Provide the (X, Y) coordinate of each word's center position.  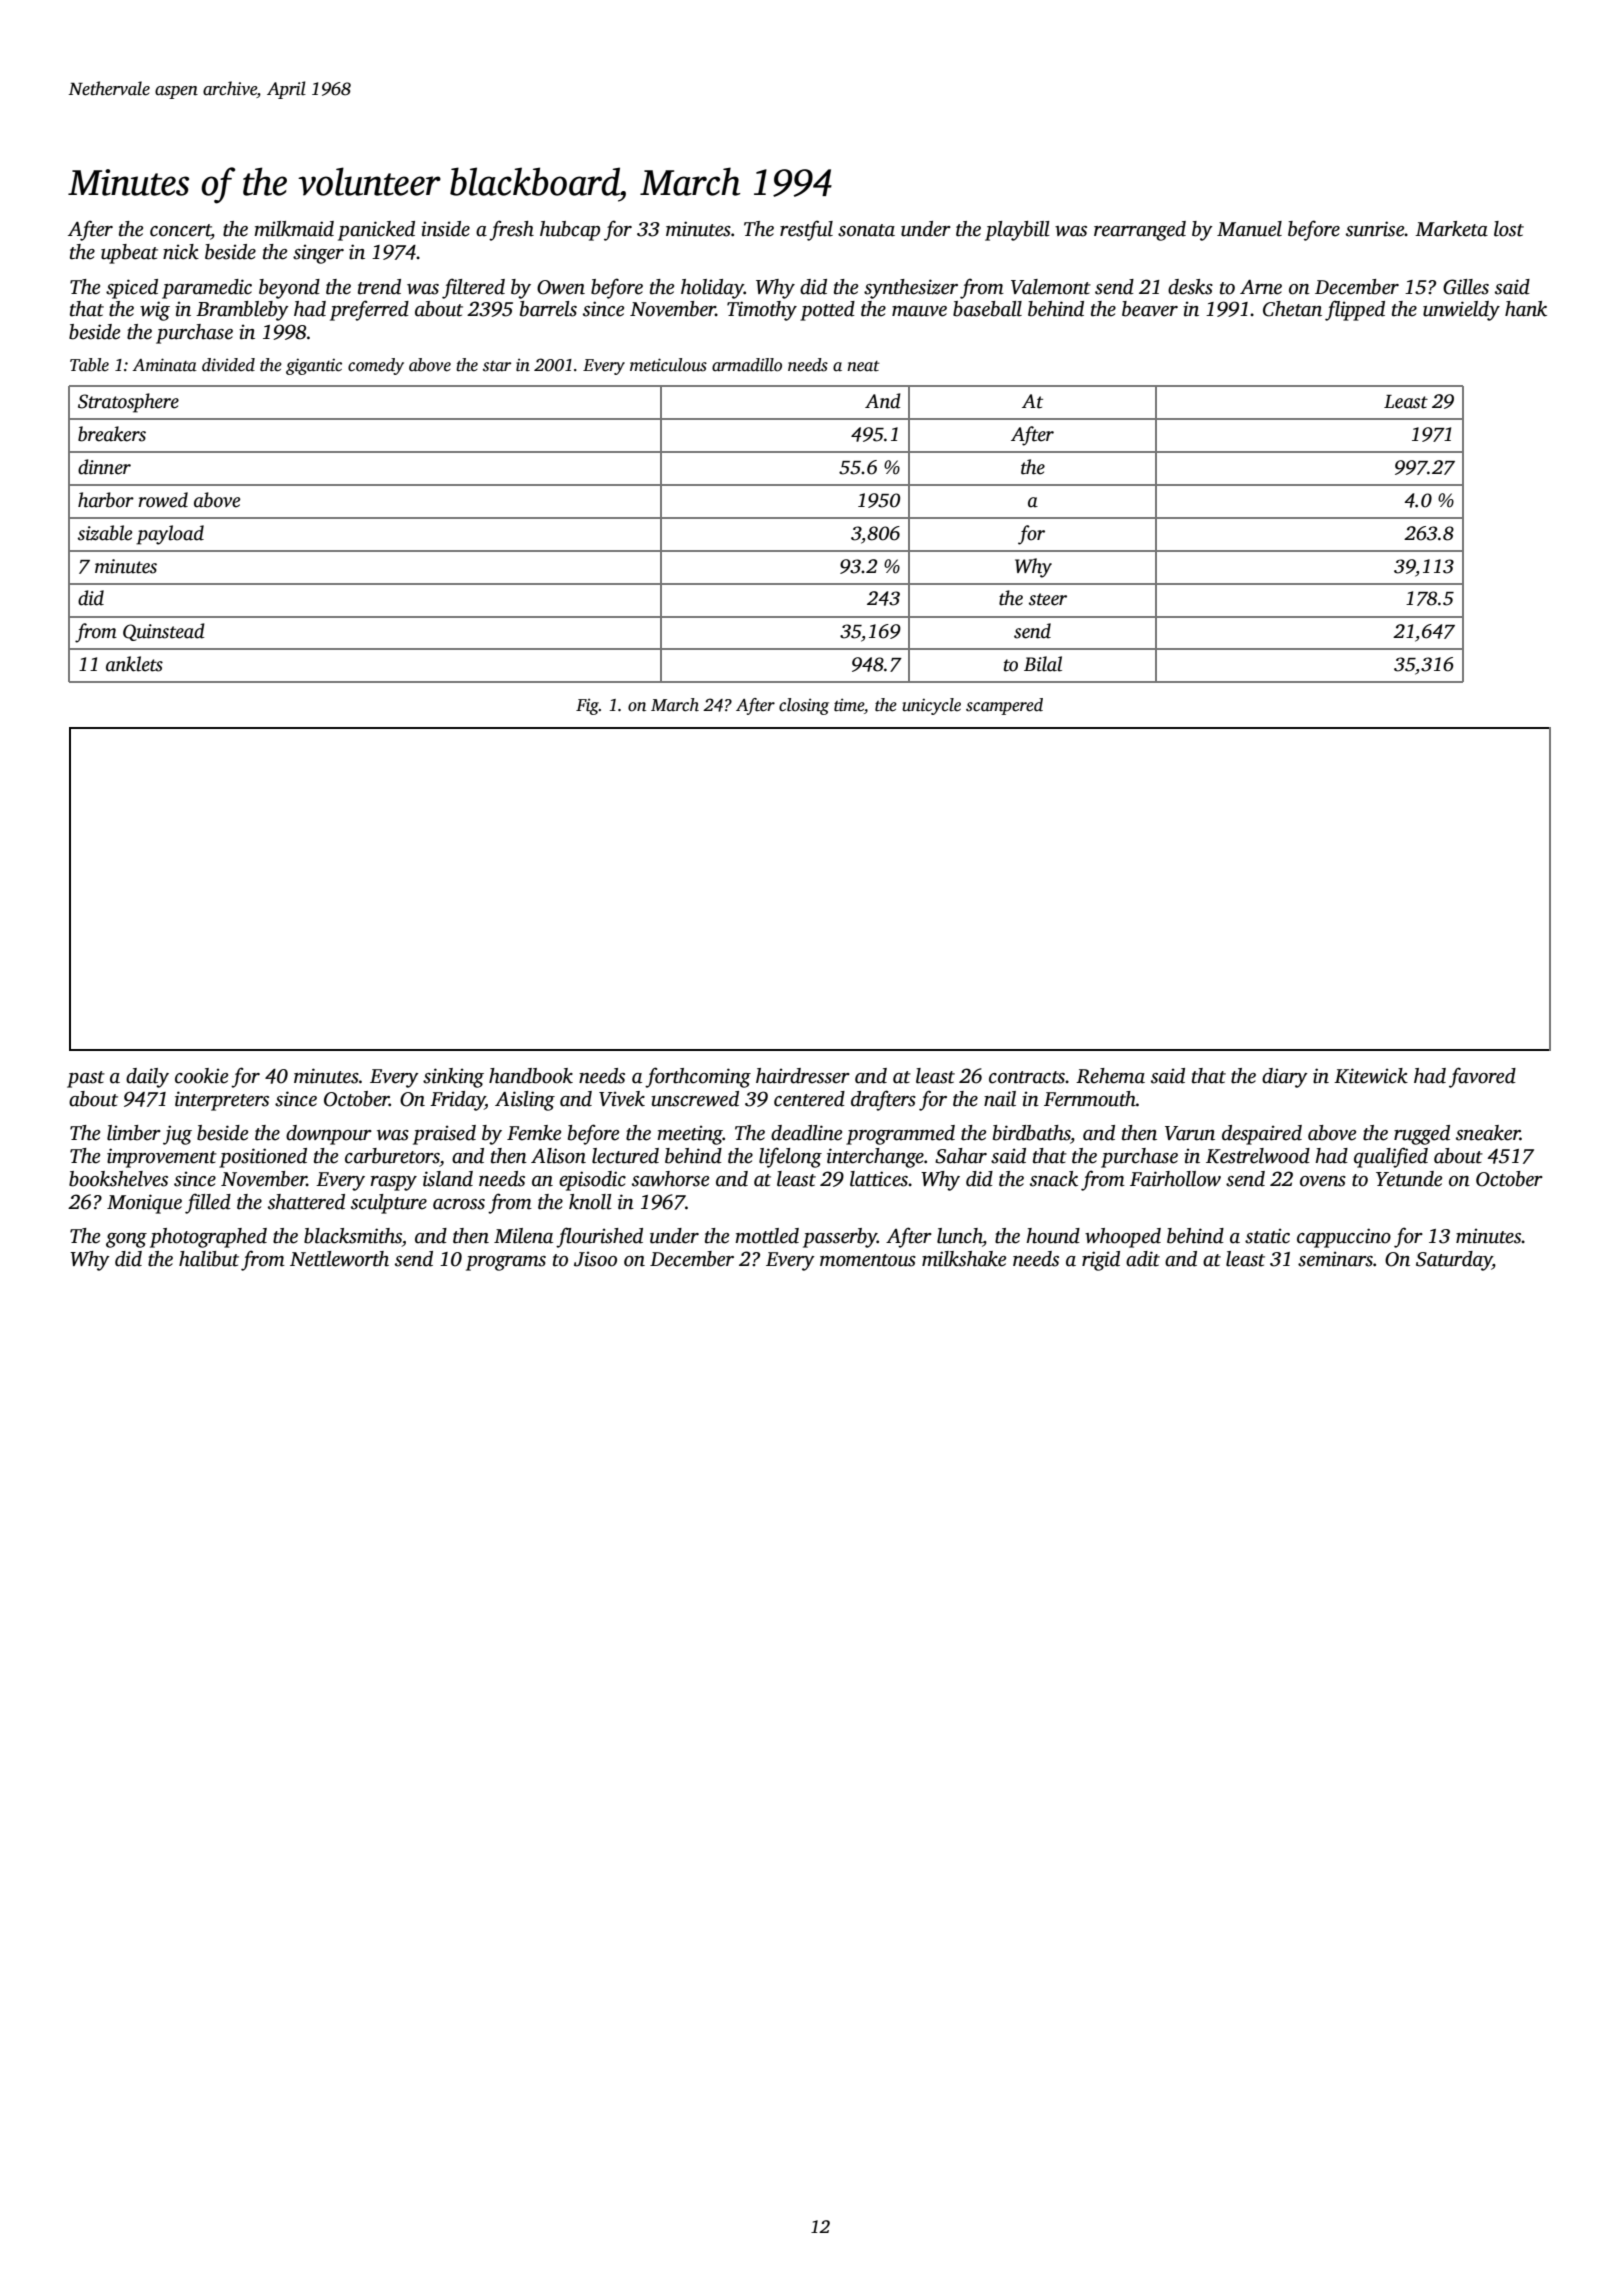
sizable (105, 533)
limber (134, 1133)
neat (864, 366)
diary (1285, 1078)
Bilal (1043, 664)
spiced (132, 289)
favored (1482, 1077)
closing (804, 706)
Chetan (1292, 309)
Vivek (622, 1099)
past (86, 1079)
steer (1048, 599)
